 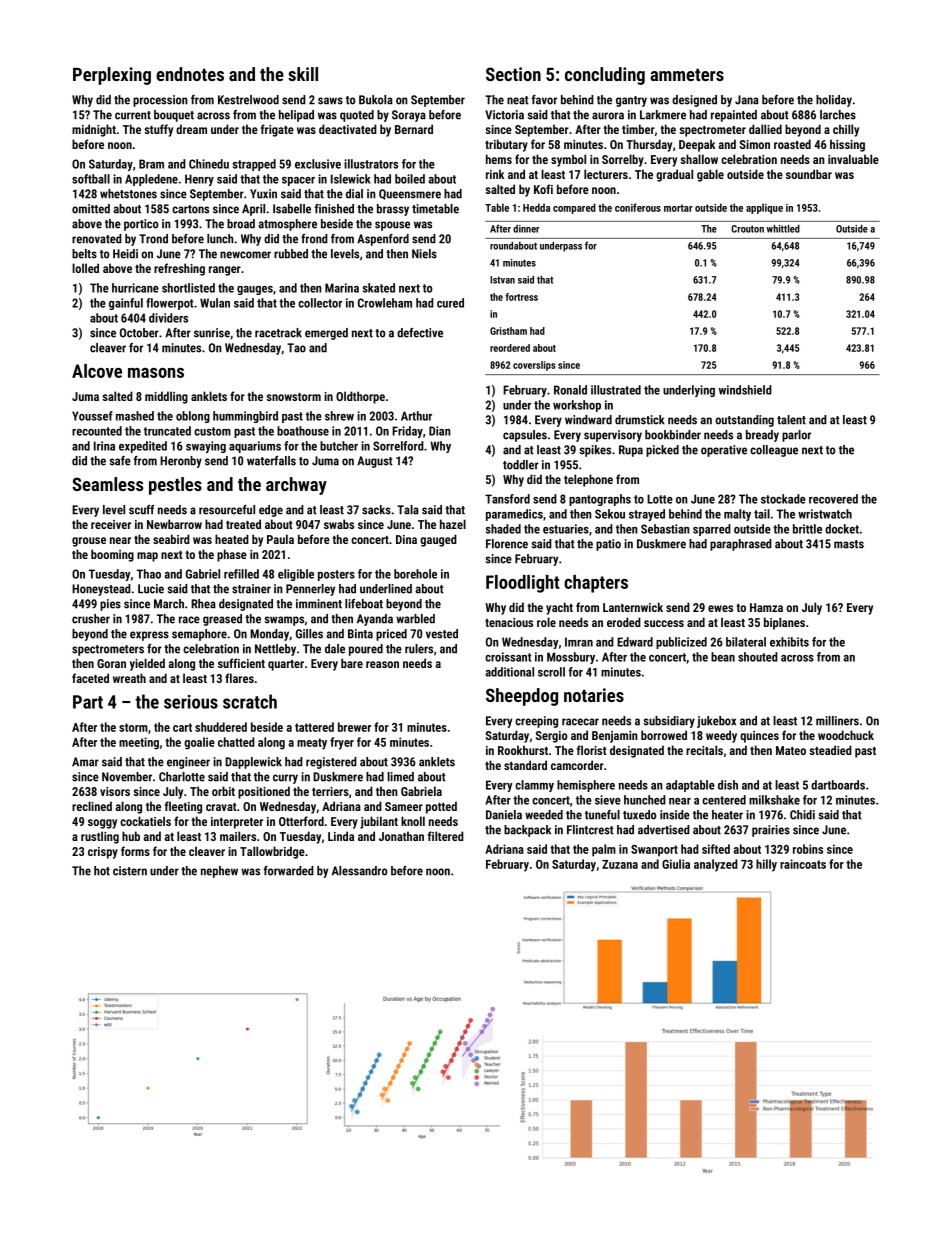 I want to click on swamps, so click(x=284, y=621).
